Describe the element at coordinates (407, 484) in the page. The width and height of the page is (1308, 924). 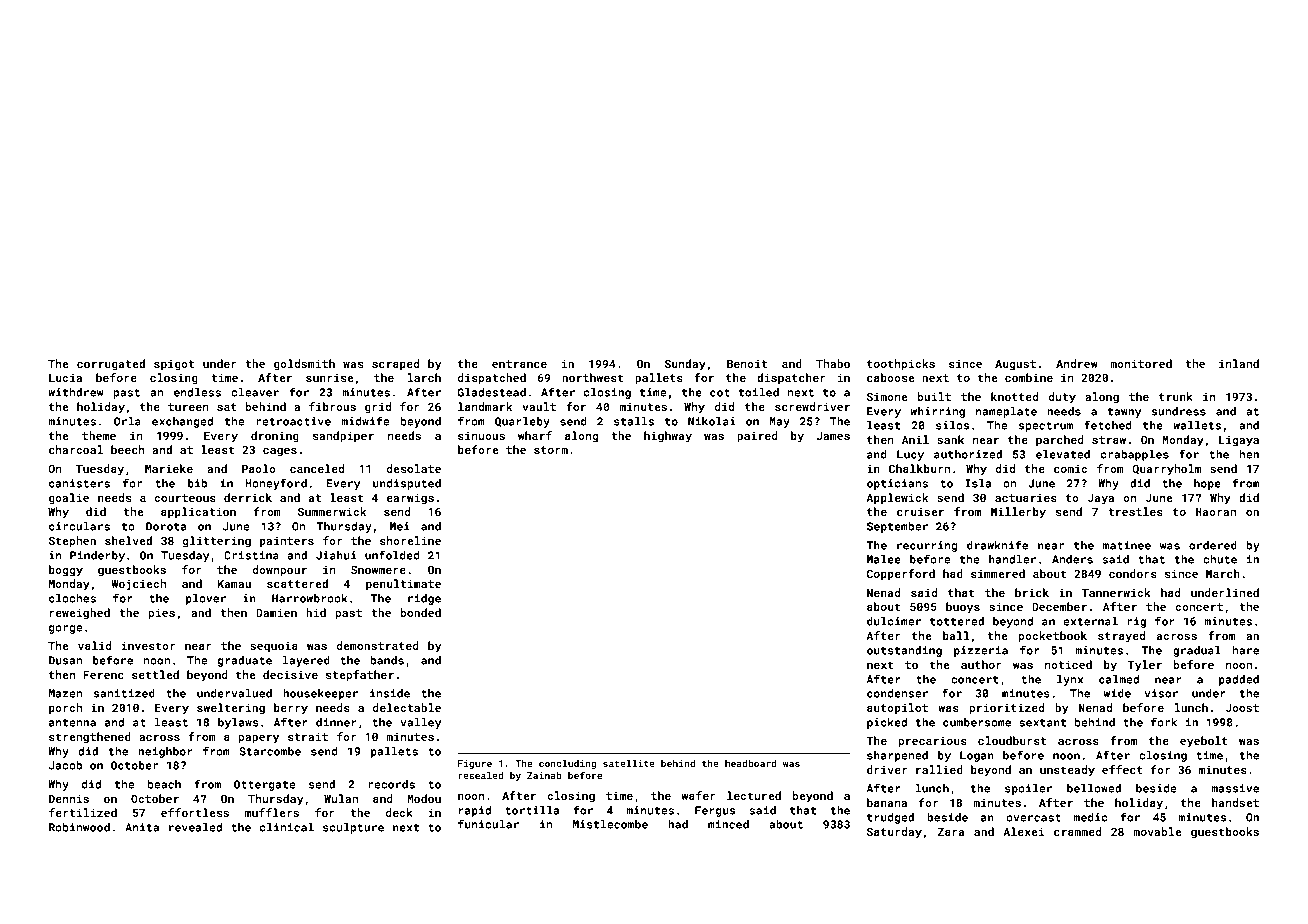
I see `undisputed` at that location.
